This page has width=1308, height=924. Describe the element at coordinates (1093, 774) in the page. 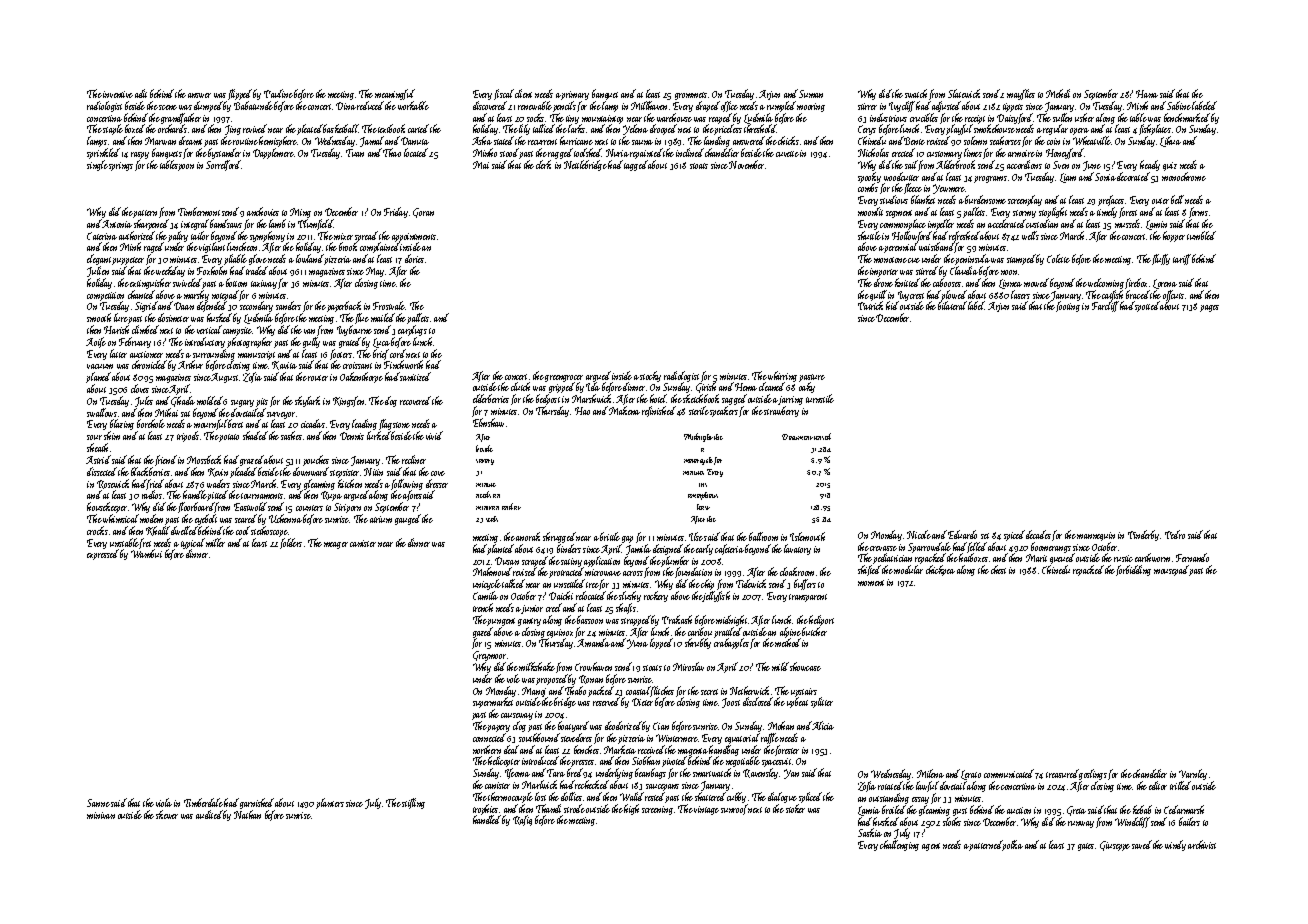

I see `goslings` at that location.
